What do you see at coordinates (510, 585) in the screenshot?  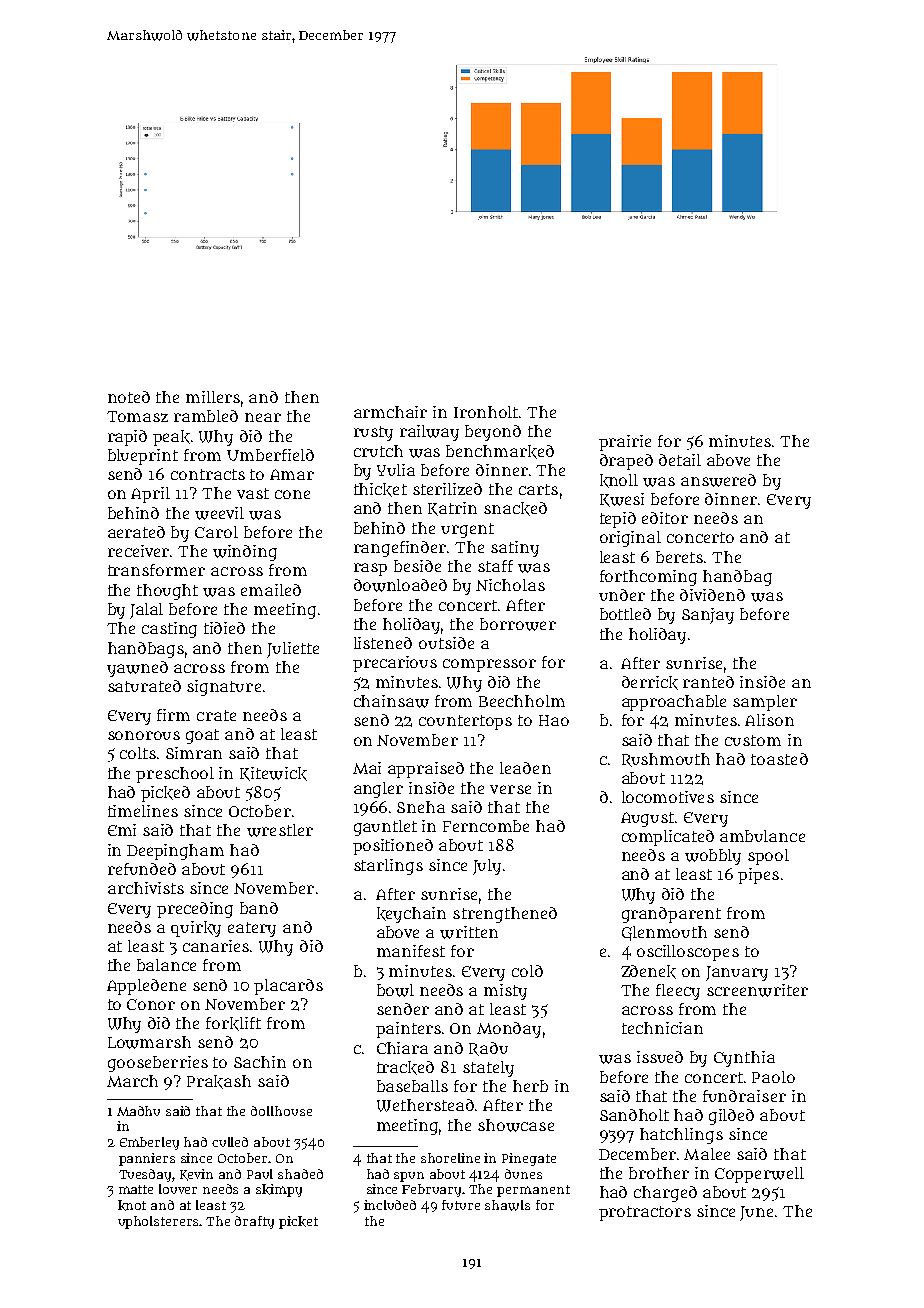 I see `Nicholas` at bounding box center [510, 585].
